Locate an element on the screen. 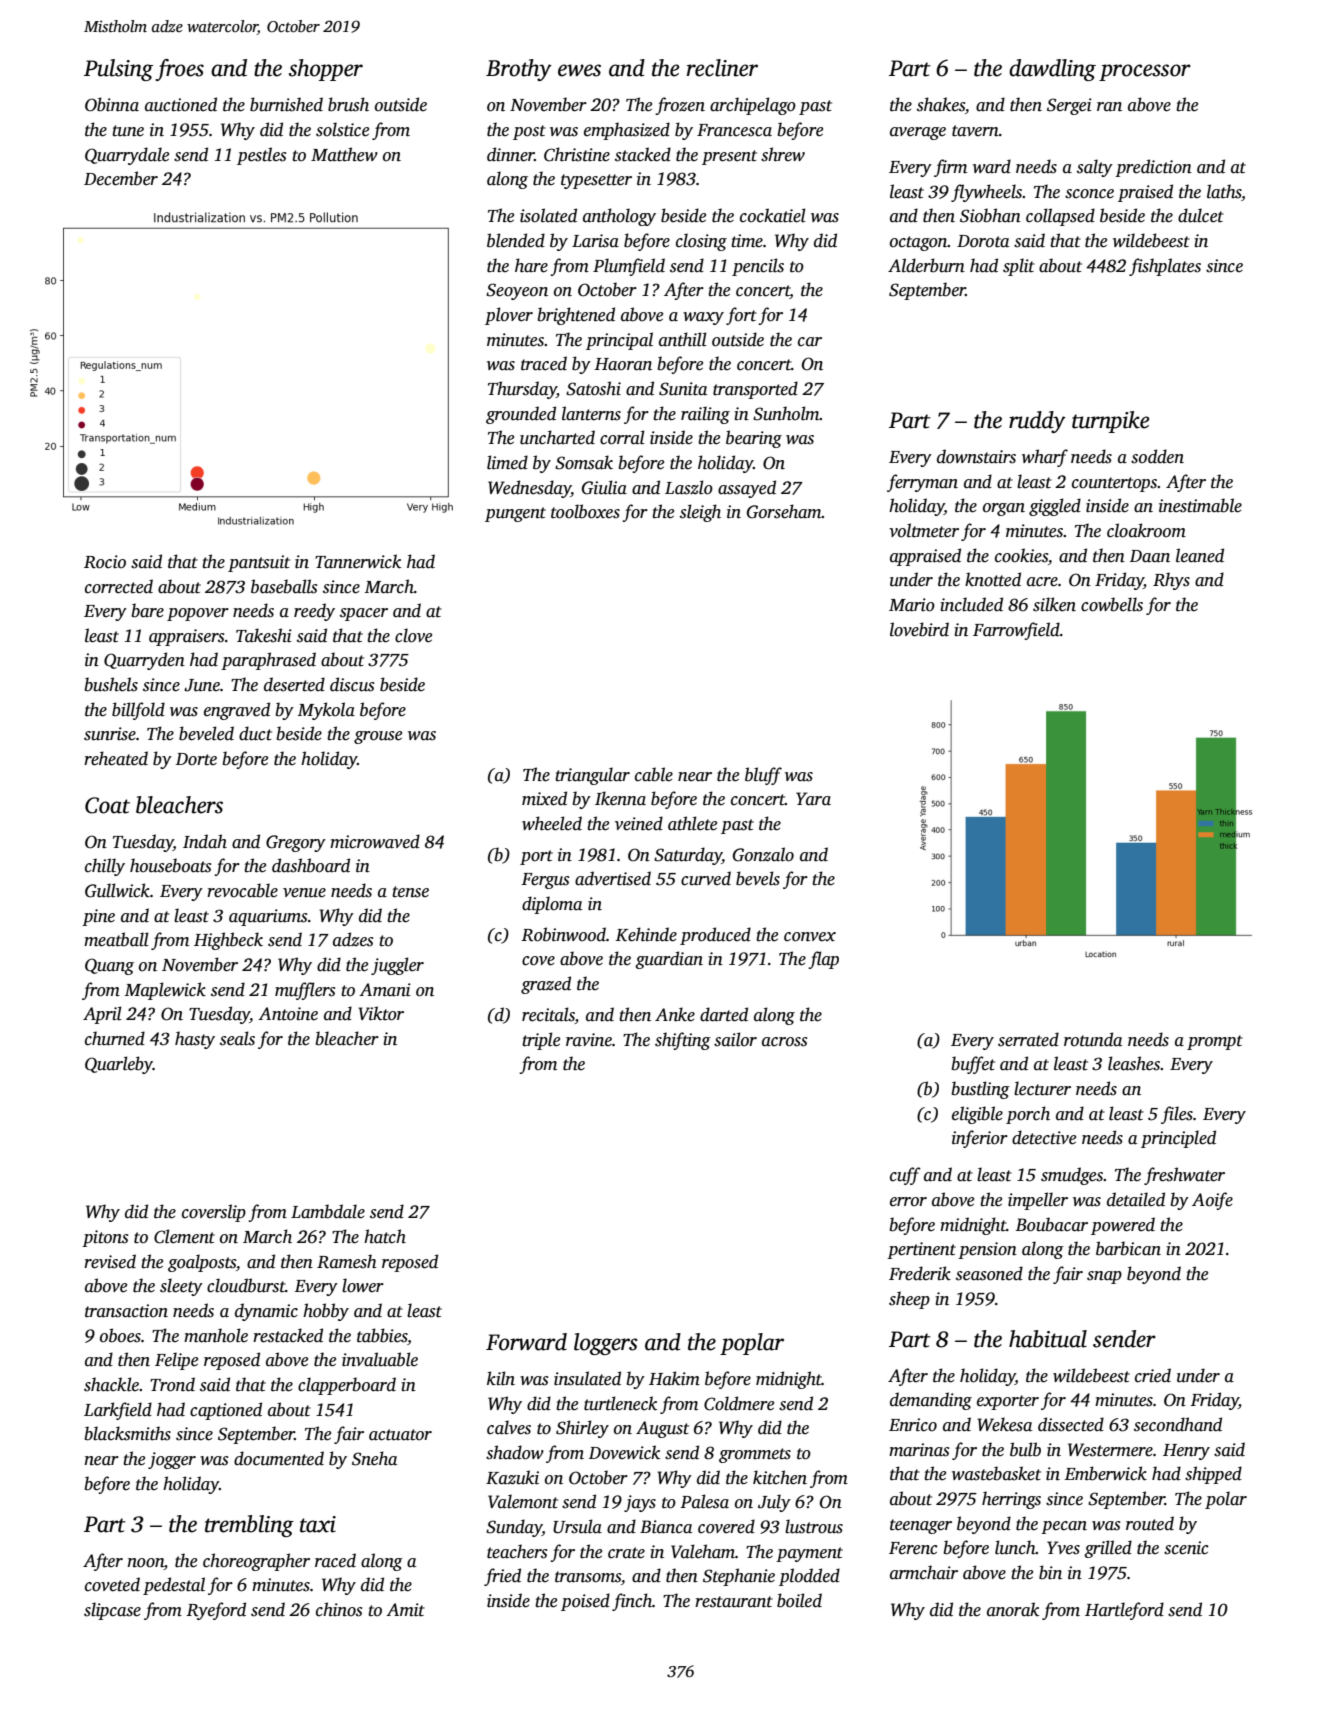 This screenshot has width=1335, height=1728. Rocio is located at coordinates (105, 562).
